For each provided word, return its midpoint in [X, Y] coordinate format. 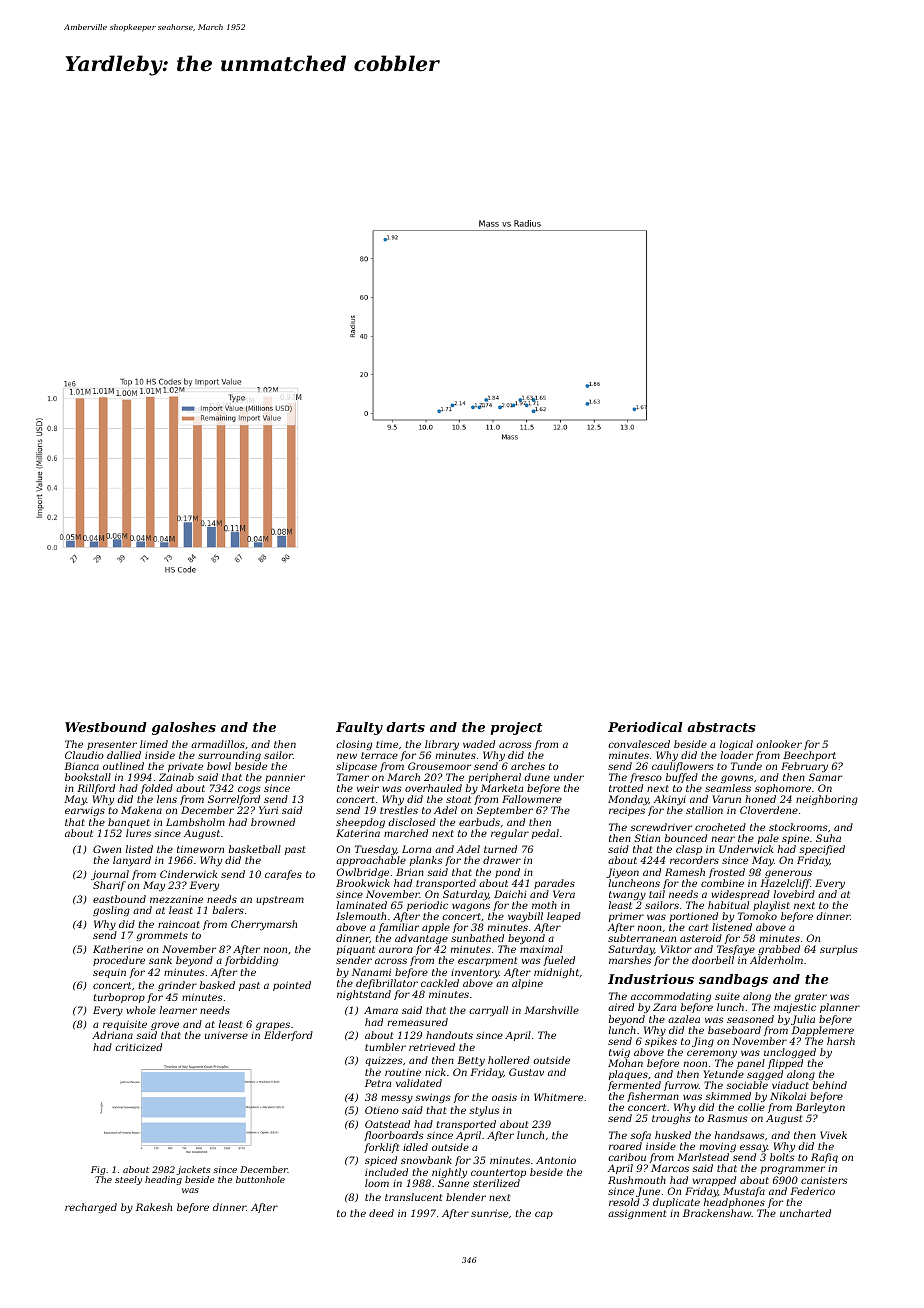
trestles [399, 810]
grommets [162, 936]
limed [154, 744]
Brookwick [363, 883]
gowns [737, 780]
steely [128, 1180]
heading [163, 1180]
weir [368, 788]
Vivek [833, 1135]
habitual [728, 905]
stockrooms [798, 827]
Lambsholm [195, 822]
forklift [381, 1148]
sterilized [496, 1183]
